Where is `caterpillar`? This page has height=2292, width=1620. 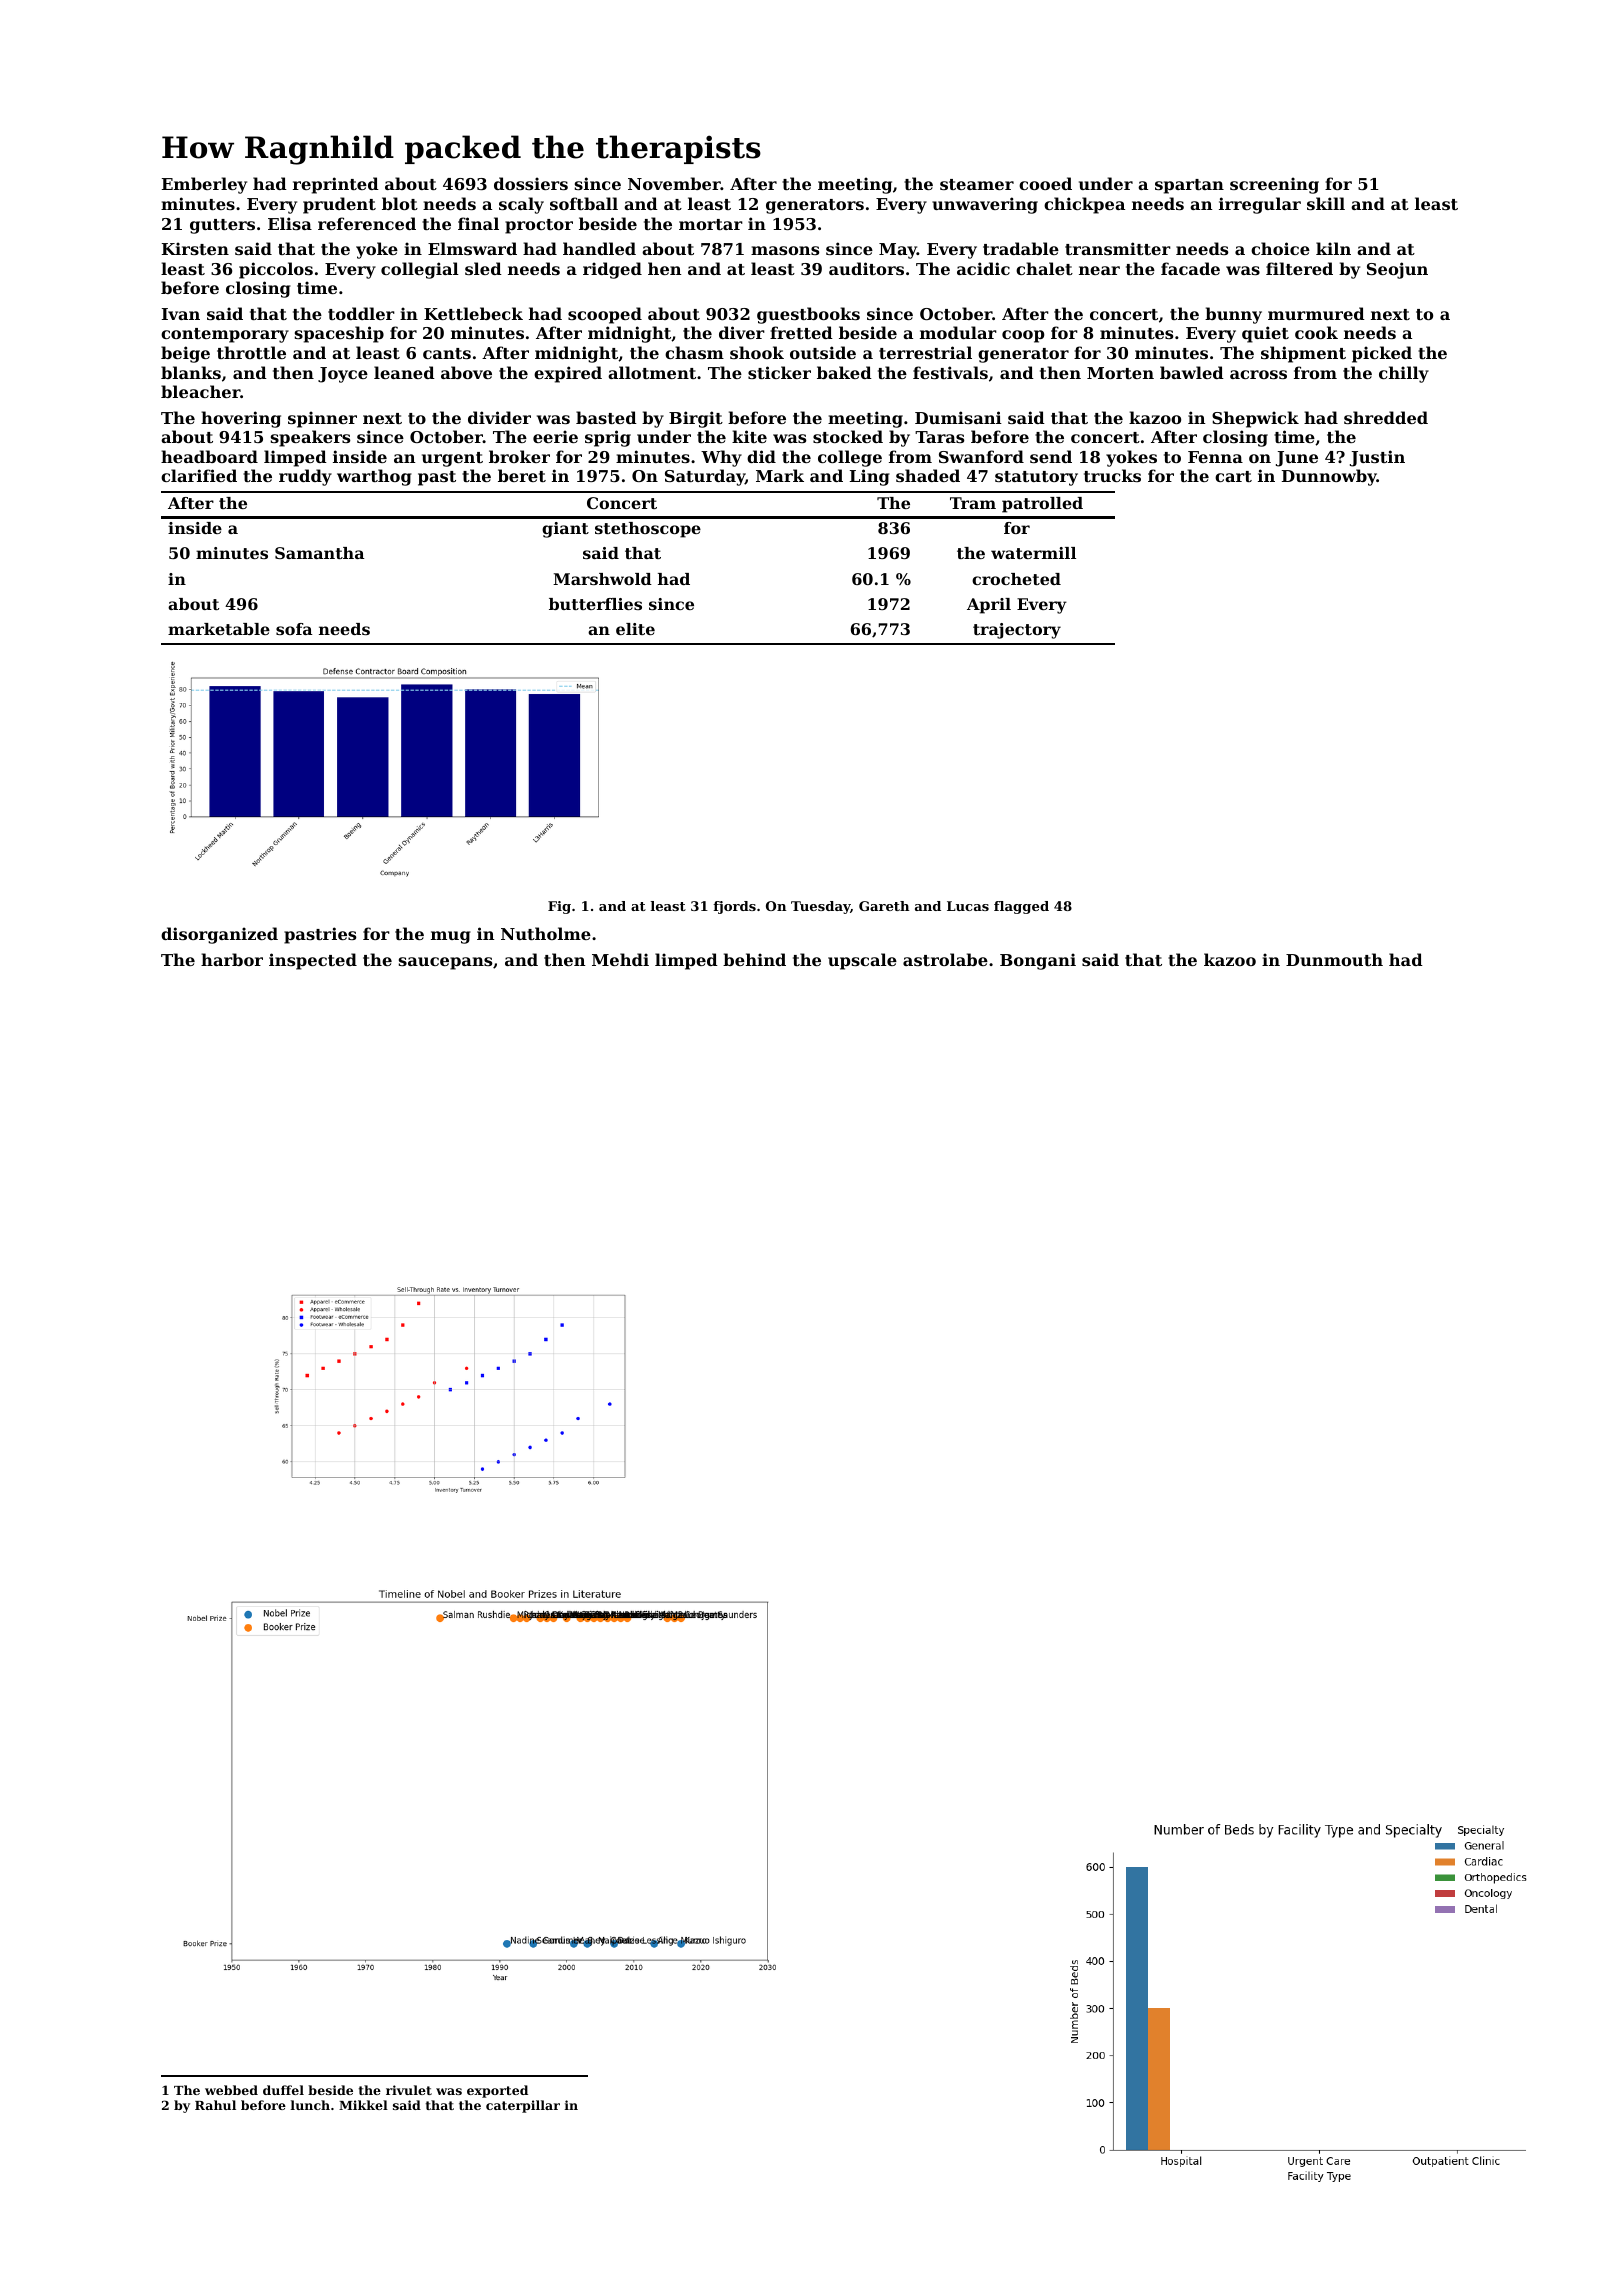 caterpillar is located at coordinates (523, 2106).
